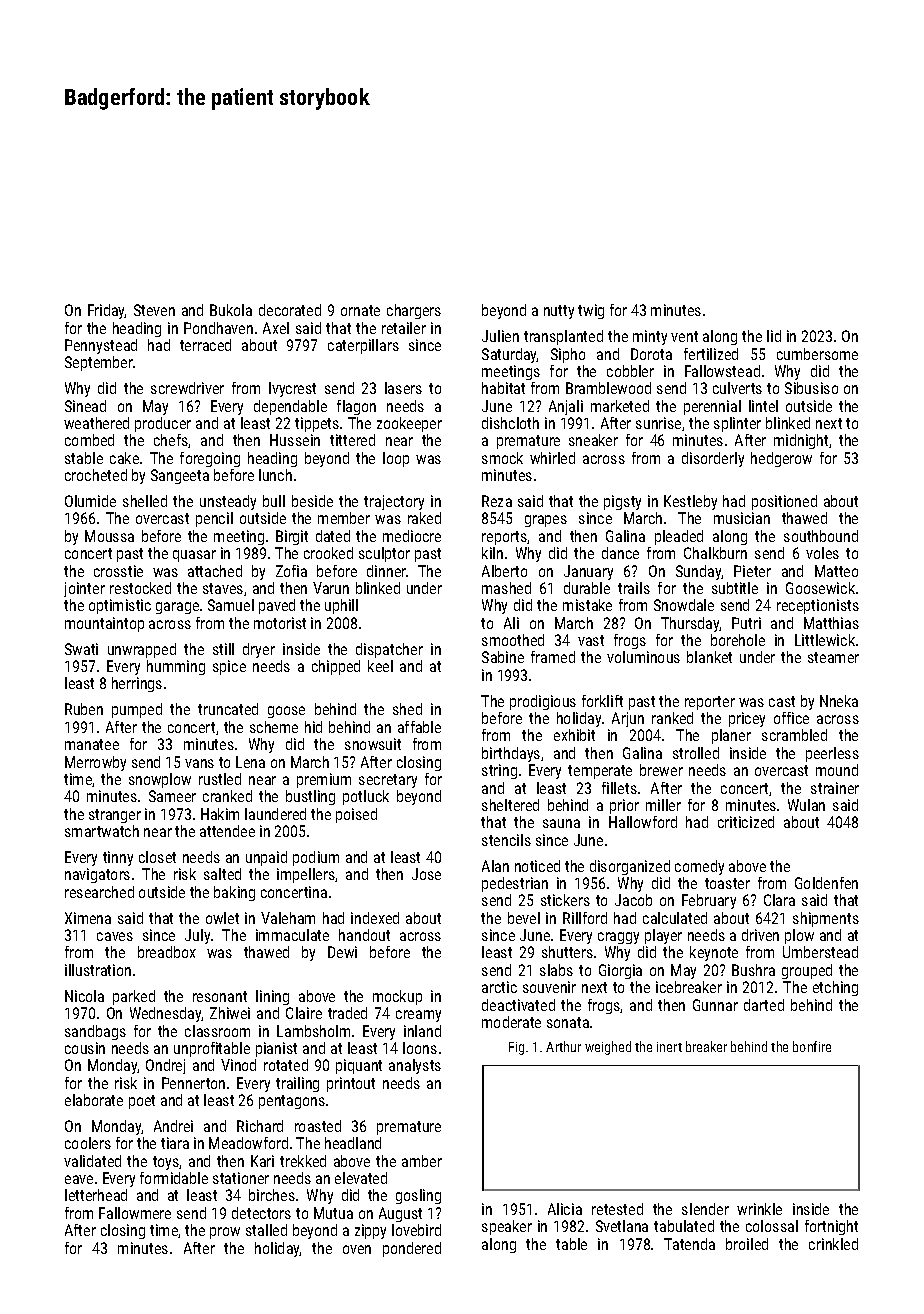  Describe the element at coordinates (747, 1244) in the image. I see `broiled` at that location.
